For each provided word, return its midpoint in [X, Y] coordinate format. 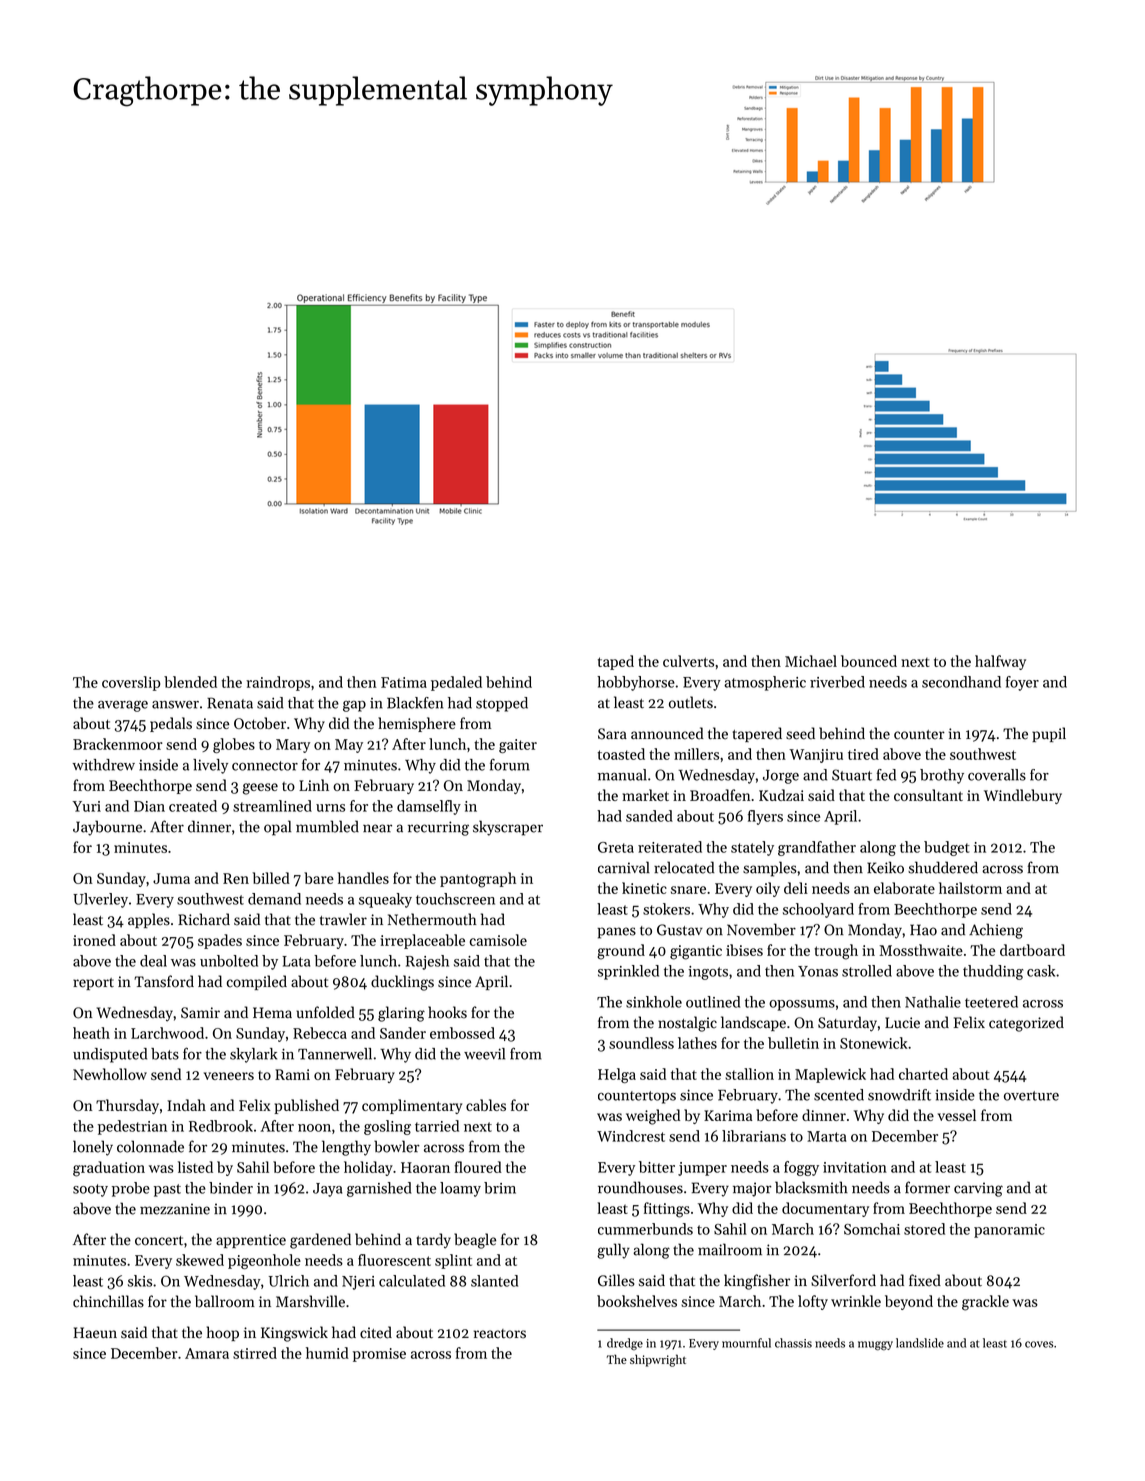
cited [376, 1332]
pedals [171, 724]
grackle [985, 1303]
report [93, 984]
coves [1039, 1344]
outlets [691, 702]
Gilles [616, 1280]
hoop [223, 1333]
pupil [1049, 734]
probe [131, 1189]
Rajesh [427, 962]
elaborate [904, 888]
